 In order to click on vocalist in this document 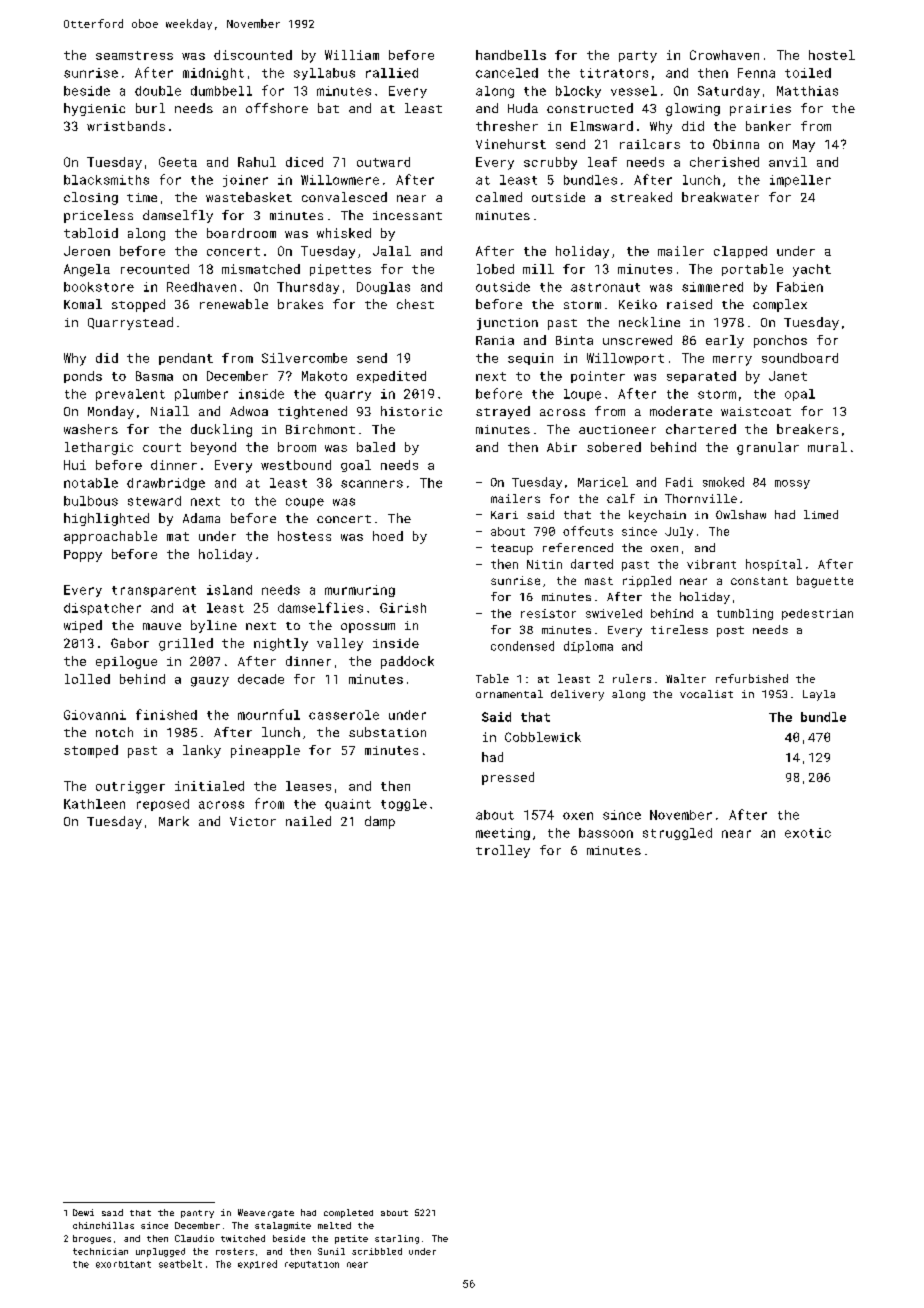, I will do `click(706, 694)`.
